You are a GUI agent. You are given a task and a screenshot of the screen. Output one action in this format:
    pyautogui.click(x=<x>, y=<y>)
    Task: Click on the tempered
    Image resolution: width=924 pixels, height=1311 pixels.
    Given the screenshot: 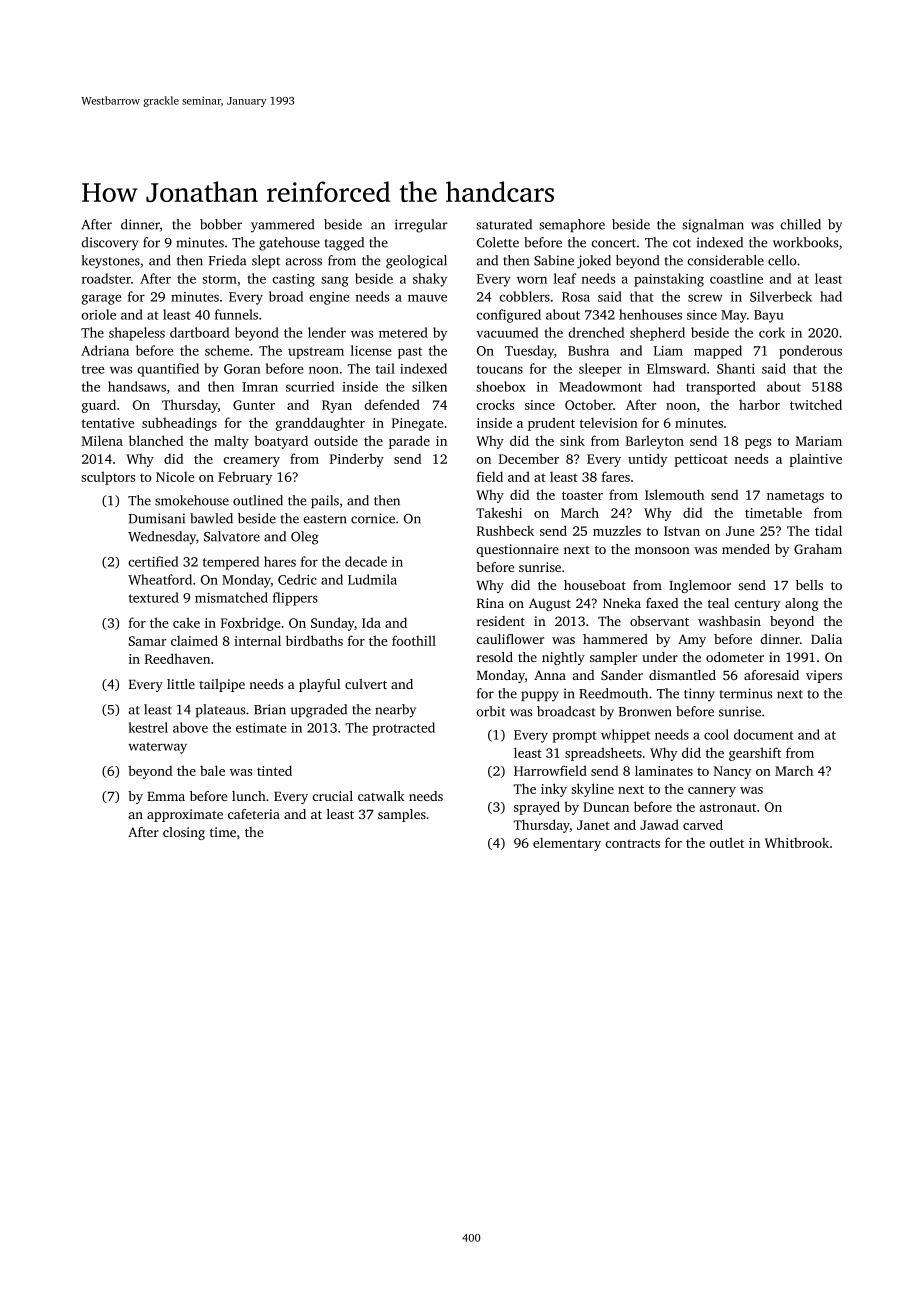 What is the action you would take?
    pyautogui.click(x=231, y=563)
